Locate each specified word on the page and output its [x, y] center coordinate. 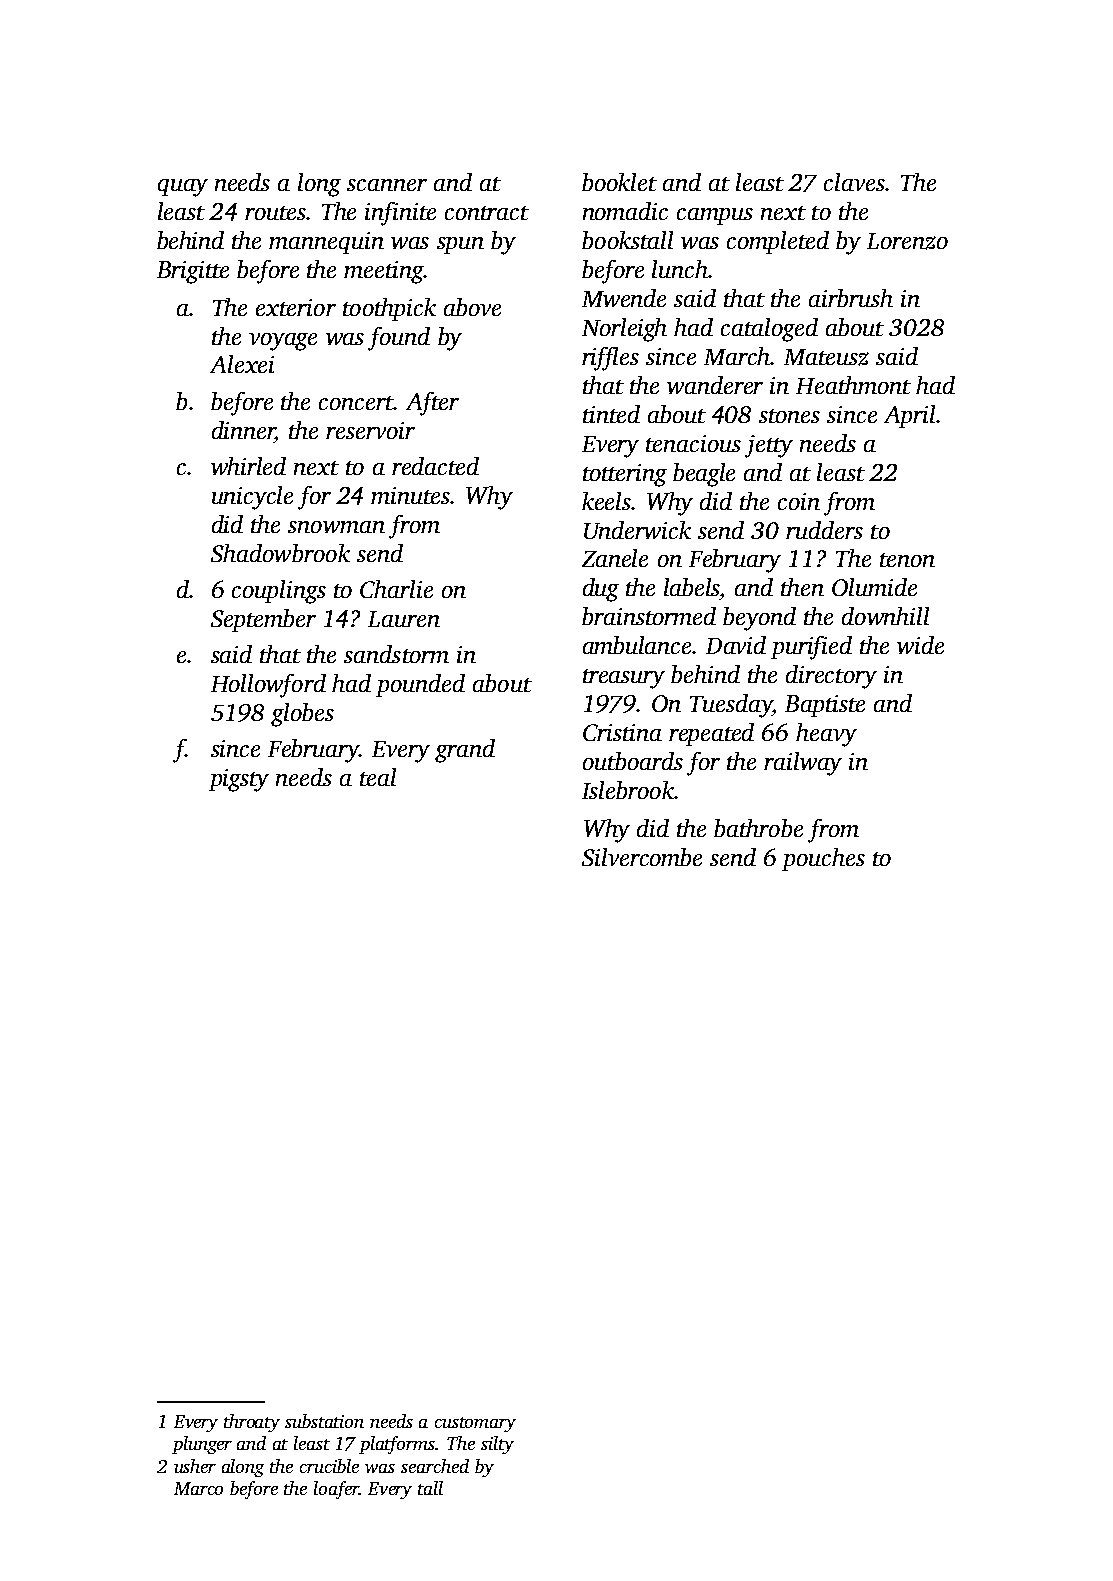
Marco [198, 1488]
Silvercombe [642, 857]
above [472, 307]
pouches [823, 859]
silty [497, 1445]
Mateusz [826, 357]
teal [378, 777]
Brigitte [193, 272]
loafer [336, 1490]
